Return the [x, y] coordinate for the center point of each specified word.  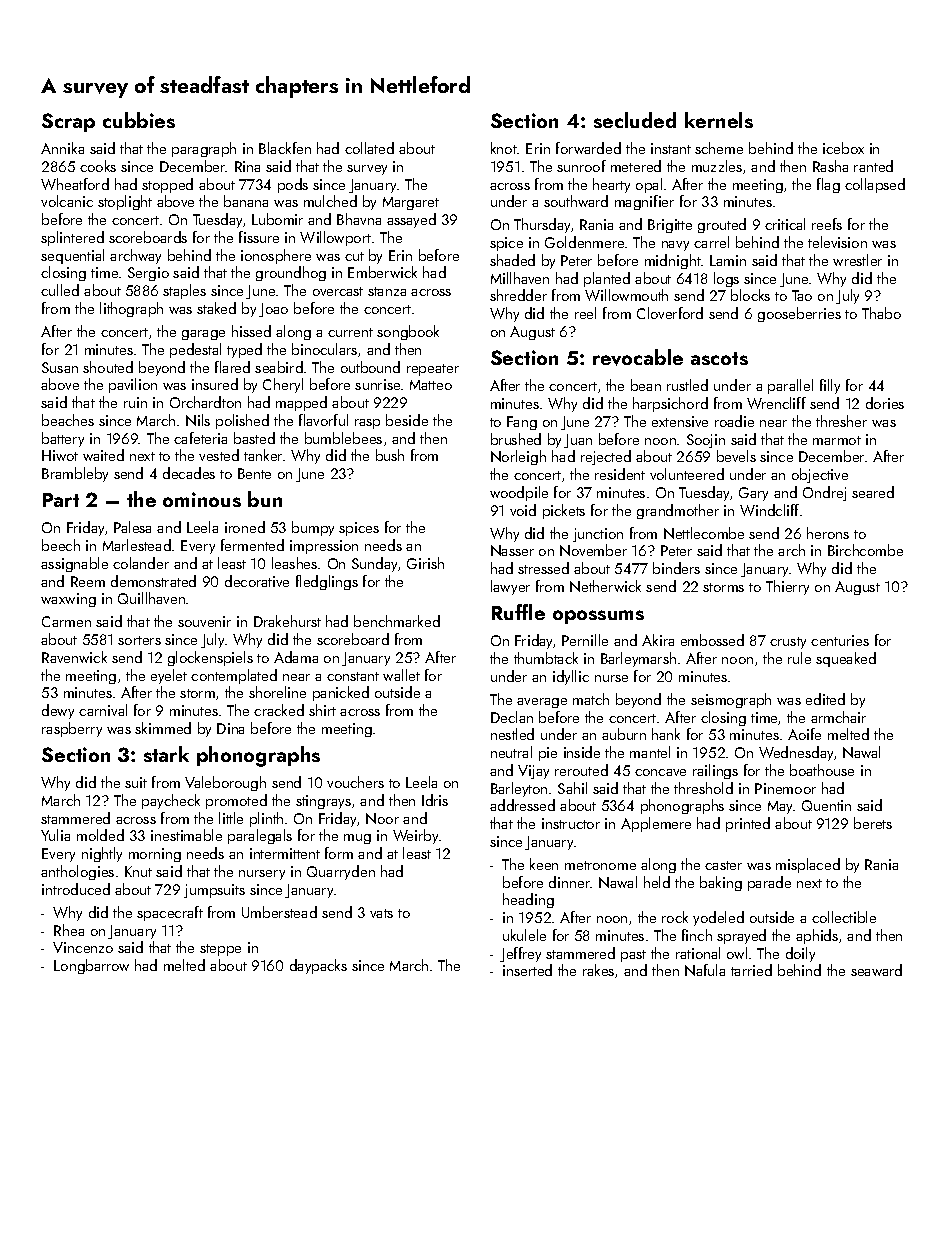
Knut [138, 871]
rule [799, 658]
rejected [606, 457]
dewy [58, 711]
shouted [108, 367]
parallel [790, 386]
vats [381, 913]
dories [885, 403]
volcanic [67, 201]
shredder [518, 295]
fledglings [327, 582]
